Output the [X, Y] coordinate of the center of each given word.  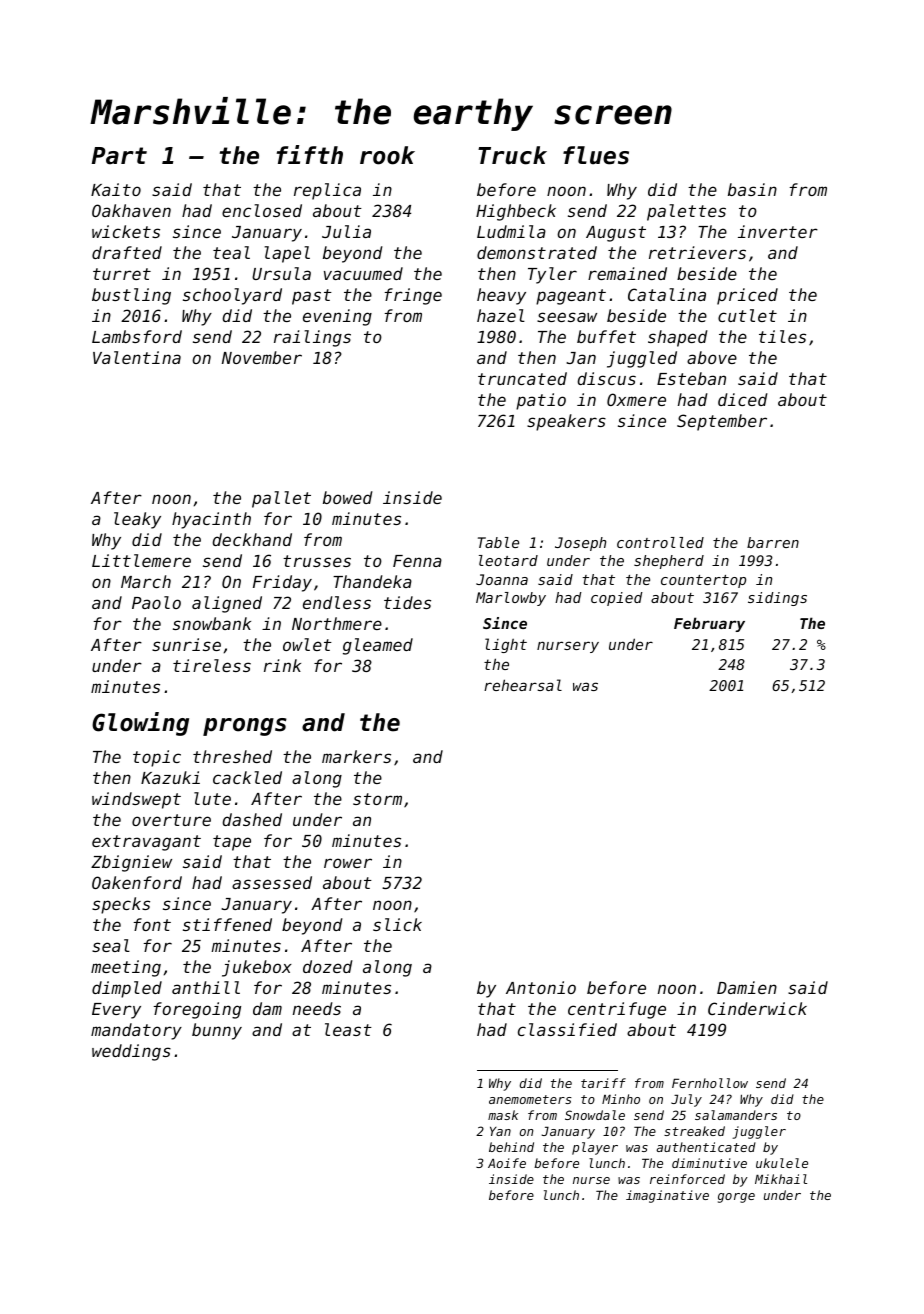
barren [773, 542]
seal [111, 945]
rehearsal [523, 685]
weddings [131, 1052]
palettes [686, 212]
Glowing [140, 724]
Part [119, 156]
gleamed [378, 646]
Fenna [417, 561]
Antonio [541, 987]
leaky [137, 520]
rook [387, 155]
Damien [747, 987]
